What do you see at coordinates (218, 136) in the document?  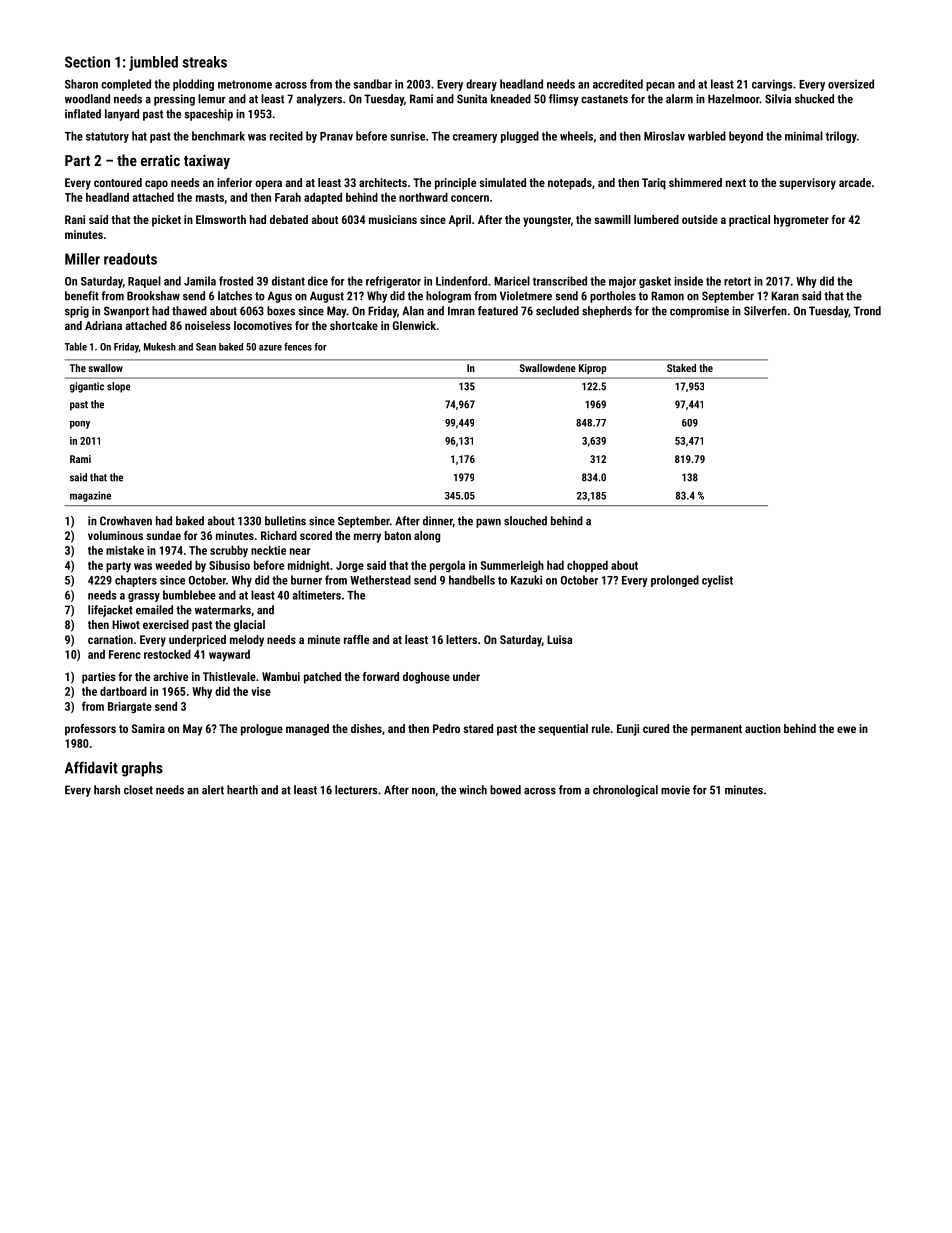 I see `benchmark` at bounding box center [218, 136].
